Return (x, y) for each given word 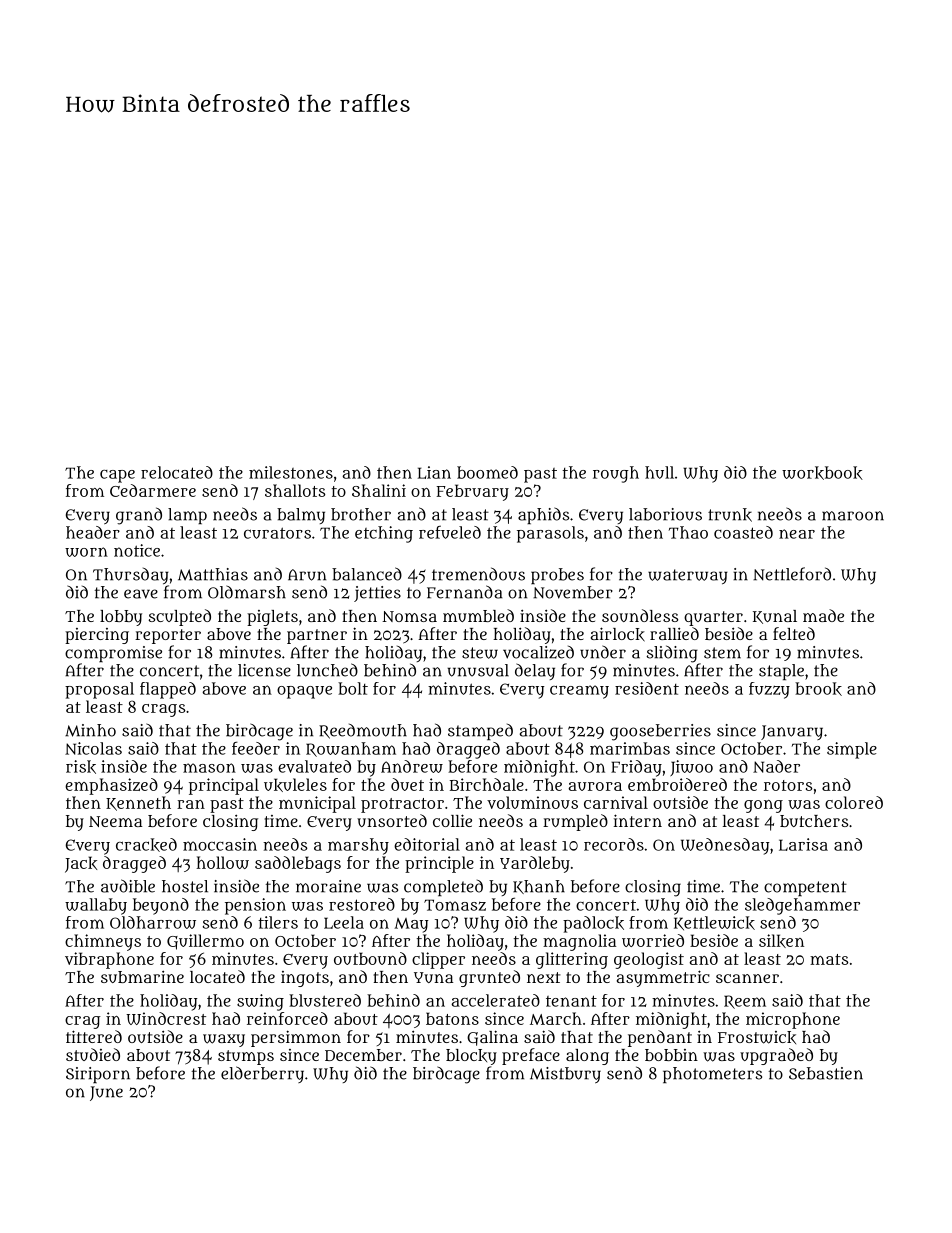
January (792, 732)
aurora (595, 786)
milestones (291, 472)
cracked (146, 845)
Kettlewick (714, 923)
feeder (256, 748)
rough (616, 474)
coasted (743, 532)
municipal (317, 804)
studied (93, 1054)
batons (452, 1018)
